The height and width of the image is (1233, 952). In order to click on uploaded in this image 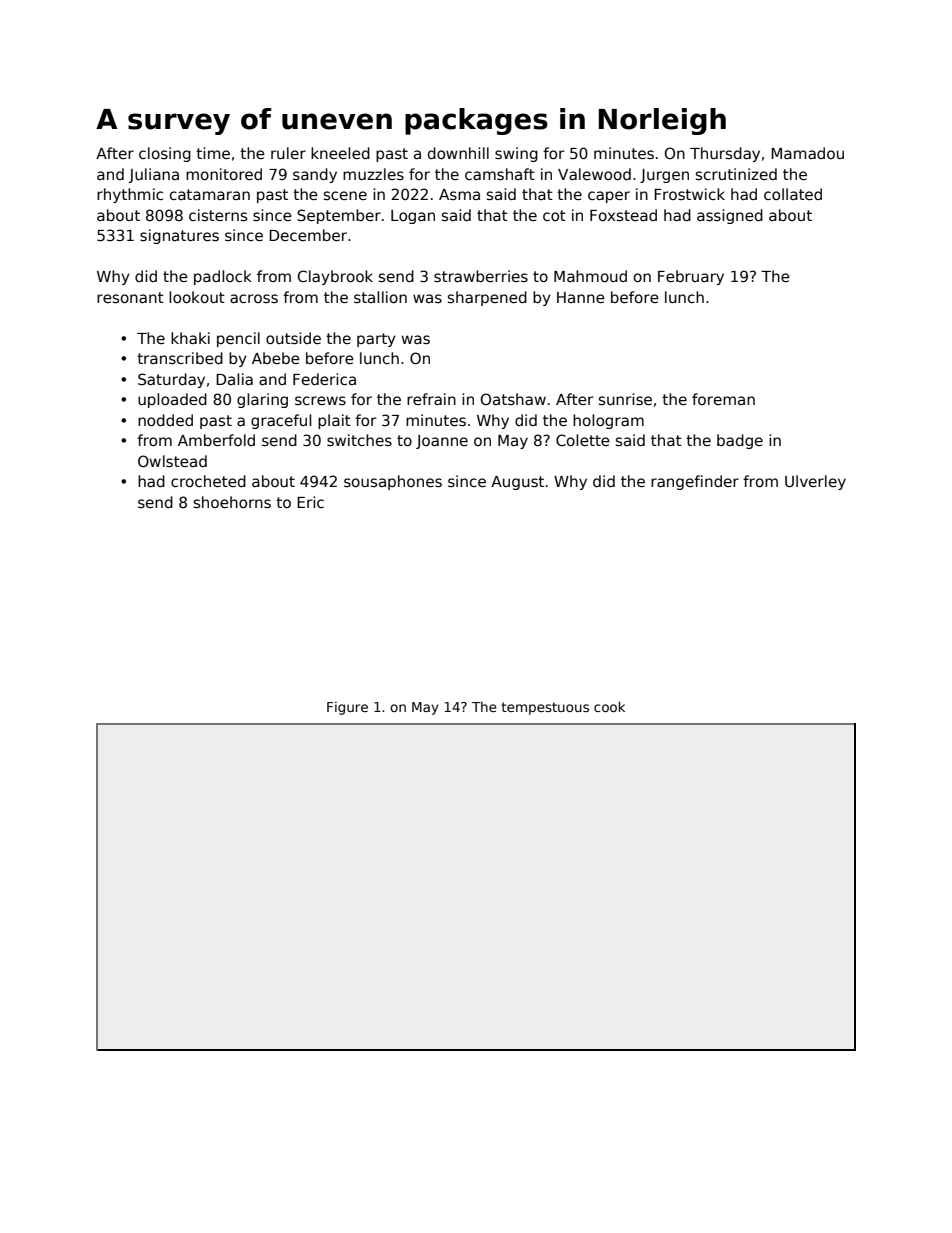, I will do `click(172, 400)`.
